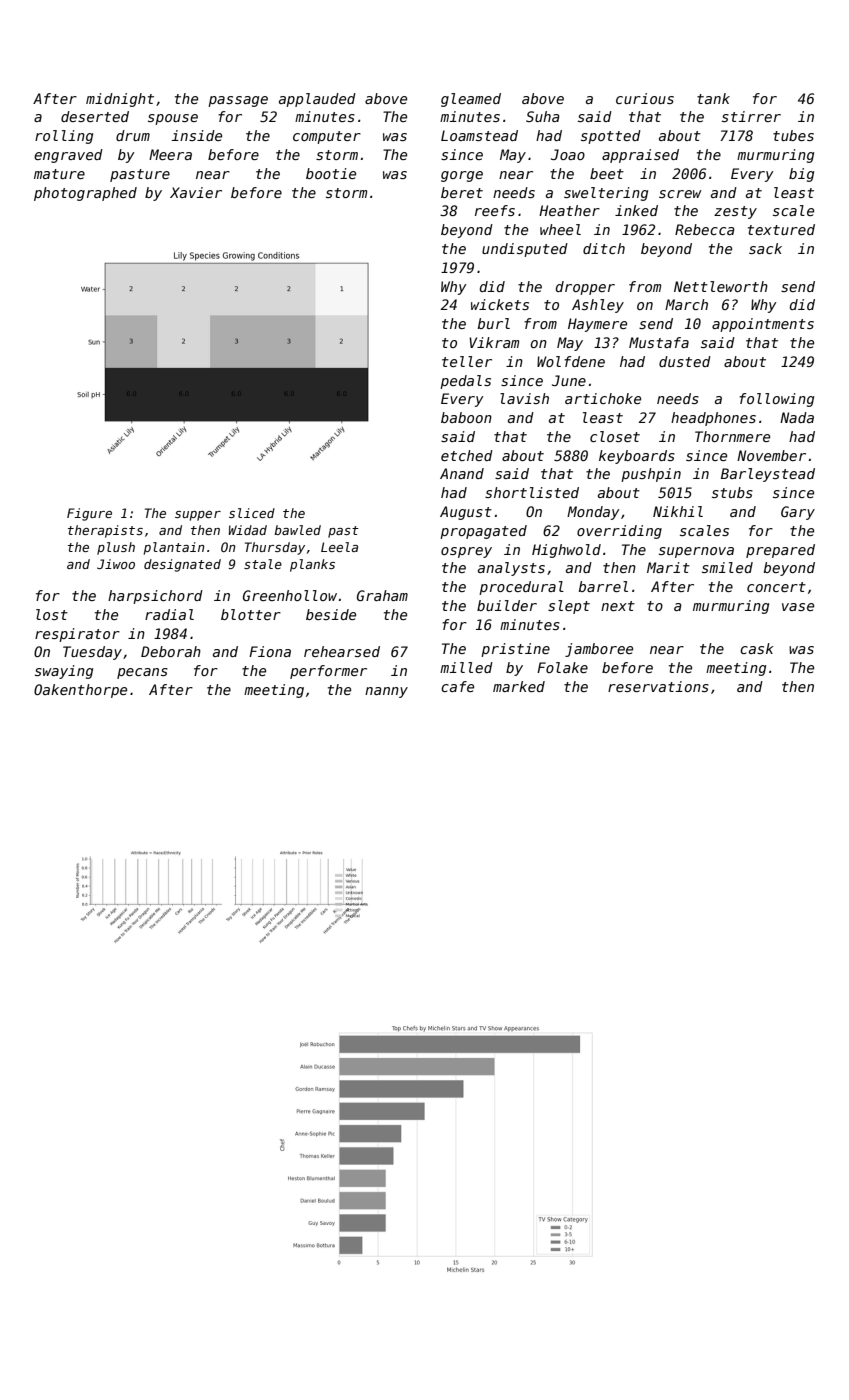 This page has height=1400, width=849. Describe the element at coordinates (479, 135) in the page. I see `Loamstead` at that location.
